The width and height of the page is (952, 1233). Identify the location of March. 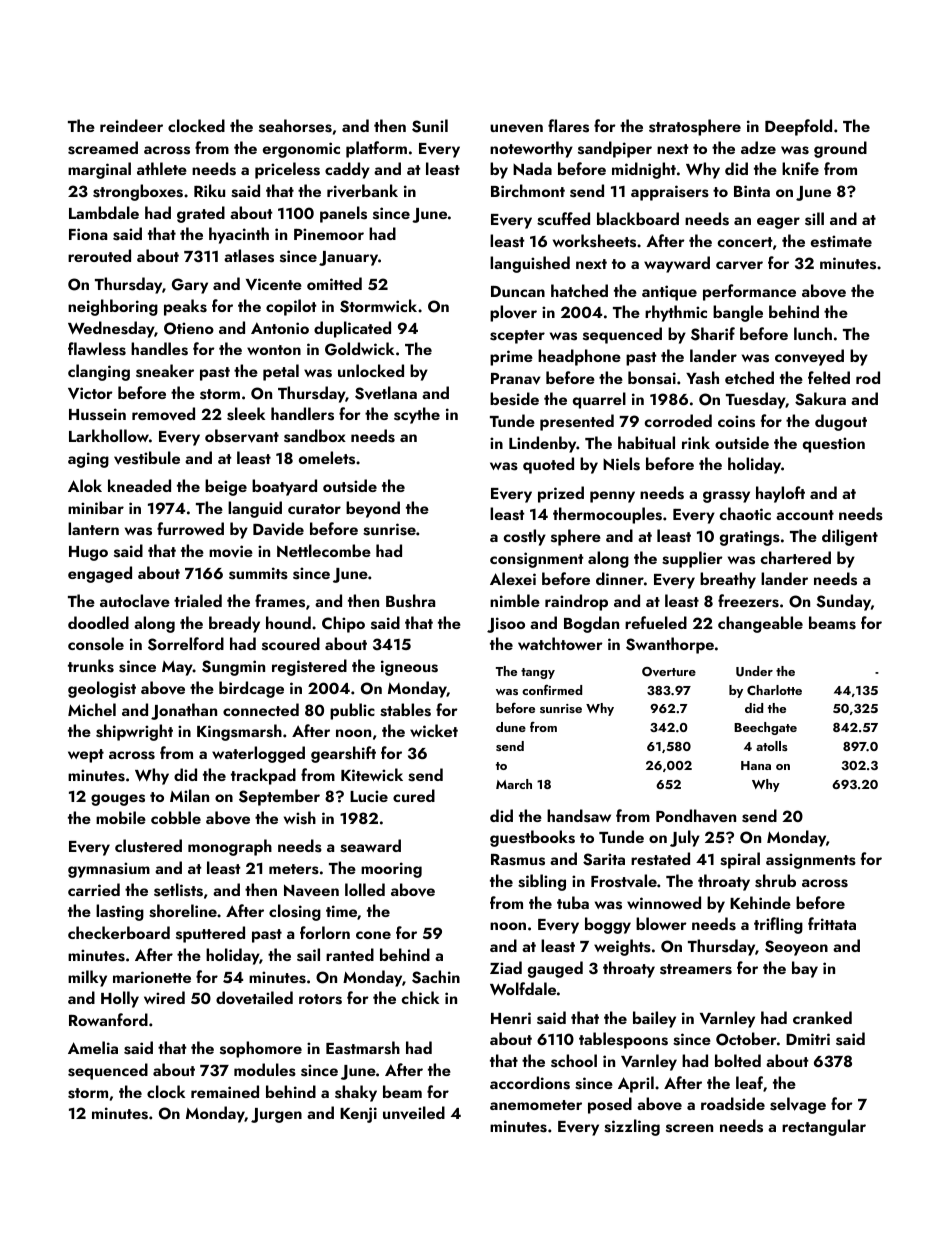
(514, 784).
